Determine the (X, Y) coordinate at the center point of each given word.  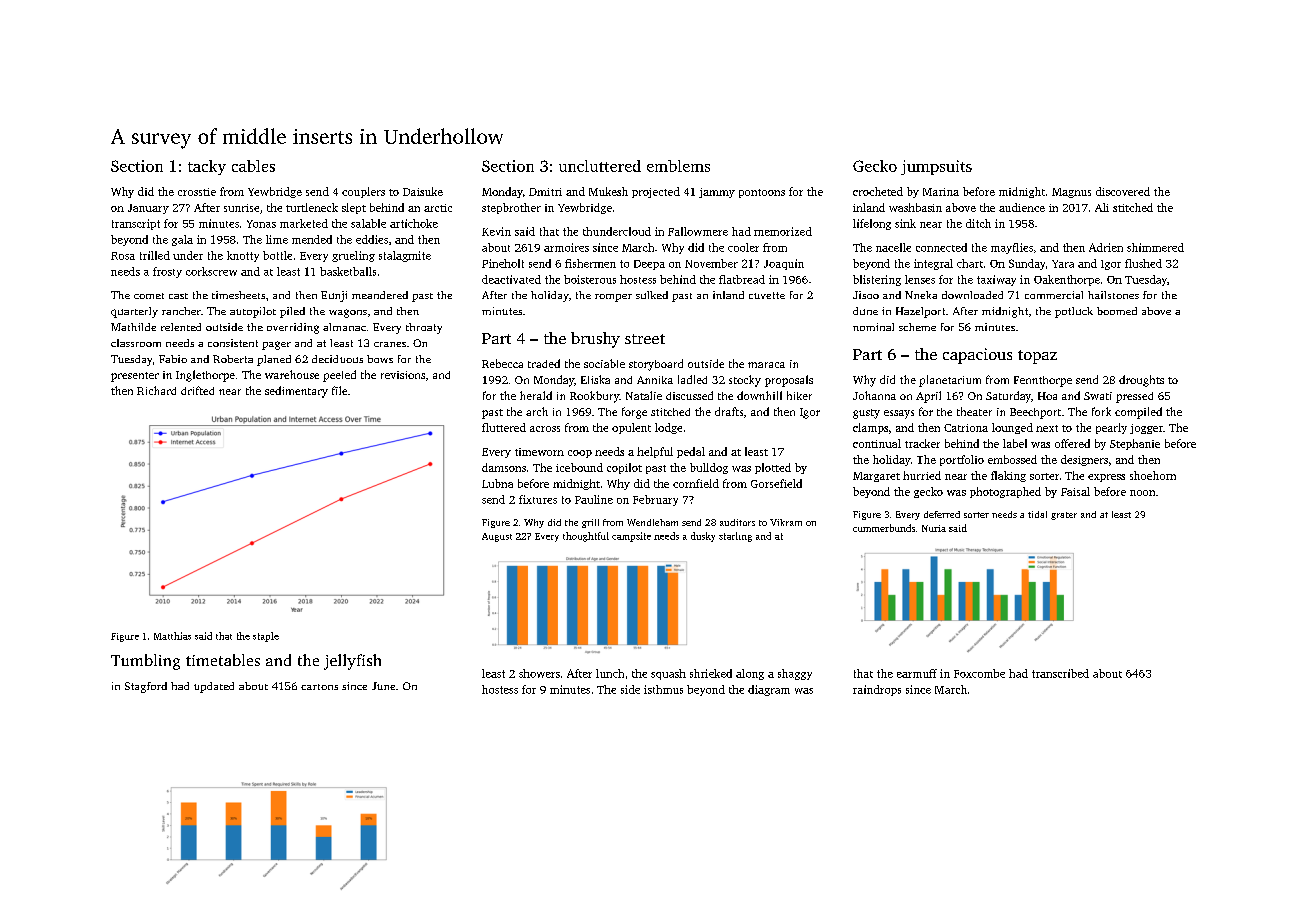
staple (266, 637)
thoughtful (586, 537)
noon (1142, 493)
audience (1022, 207)
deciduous (337, 359)
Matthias (172, 636)
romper (613, 298)
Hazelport (920, 312)
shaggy (795, 674)
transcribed (1060, 673)
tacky (207, 167)
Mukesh (608, 191)
